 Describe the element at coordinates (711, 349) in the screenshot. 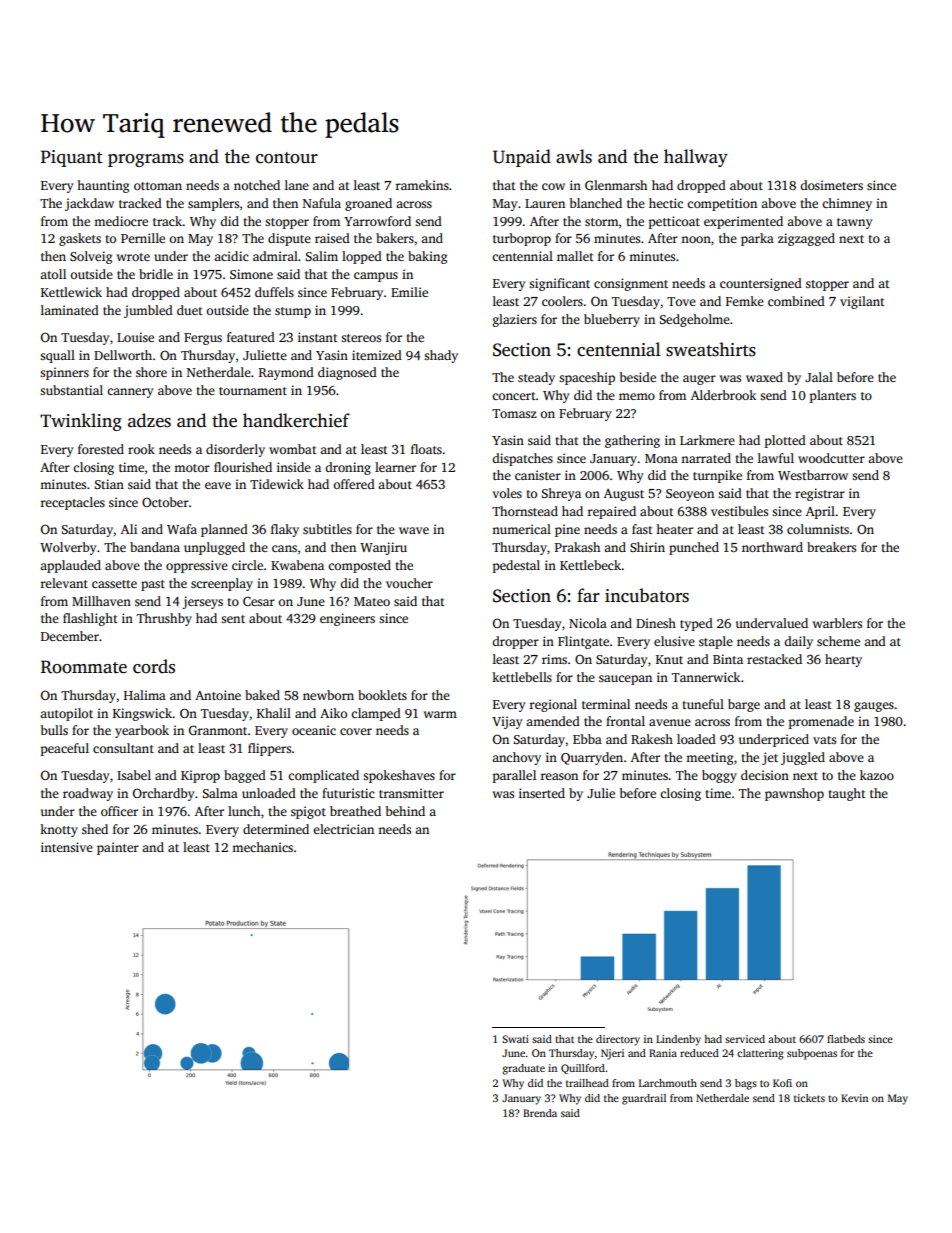

I see `sweatshirts` at that location.
